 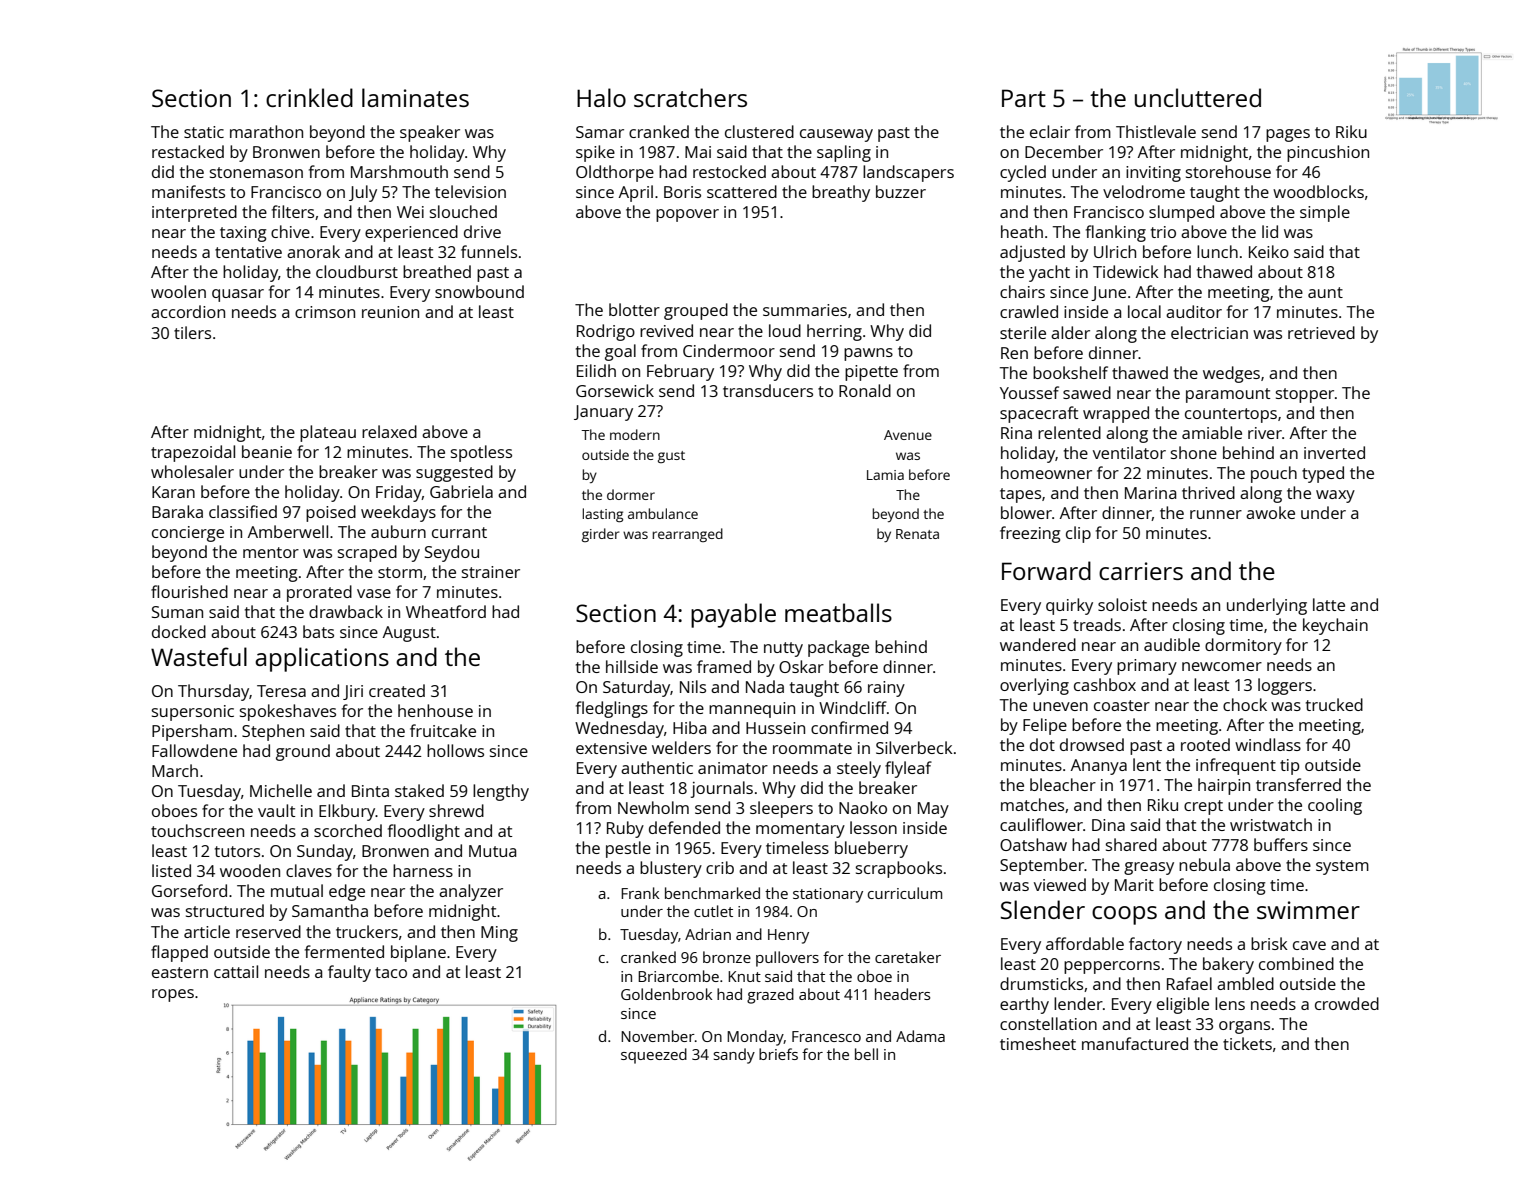 What do you see at coordinates (1245, 704) in the screenshot?
I see `chock` at bounding box center [1245, 704].
